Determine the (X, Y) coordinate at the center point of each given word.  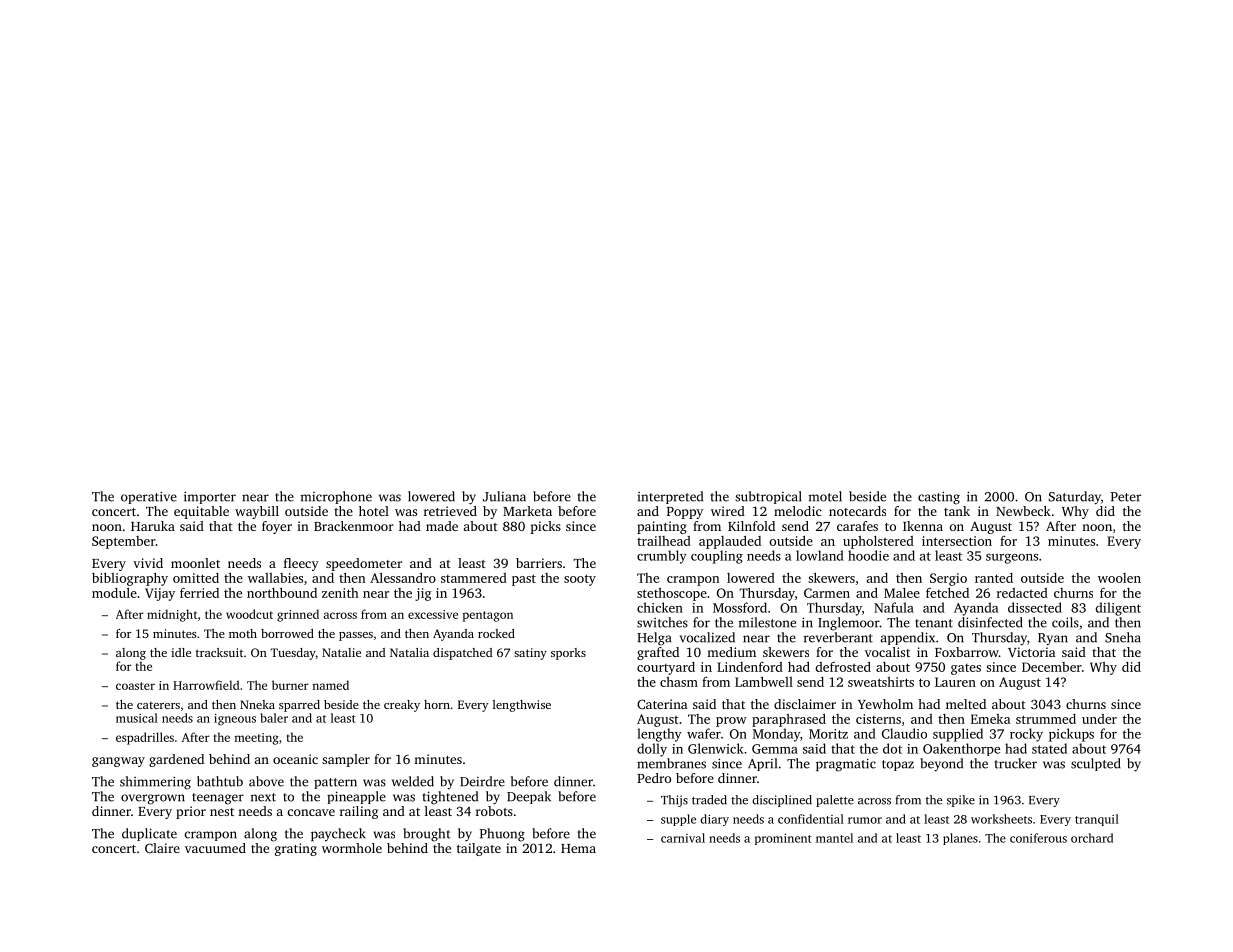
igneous (235, 720)
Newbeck (1023, 511)
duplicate (149, 834)
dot (892, 748)
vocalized (707, 637)
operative (149, 497)
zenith (340, 593)
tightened (450, 798)
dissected (1035, 607)
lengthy (659, 735)
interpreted (670, 497)
